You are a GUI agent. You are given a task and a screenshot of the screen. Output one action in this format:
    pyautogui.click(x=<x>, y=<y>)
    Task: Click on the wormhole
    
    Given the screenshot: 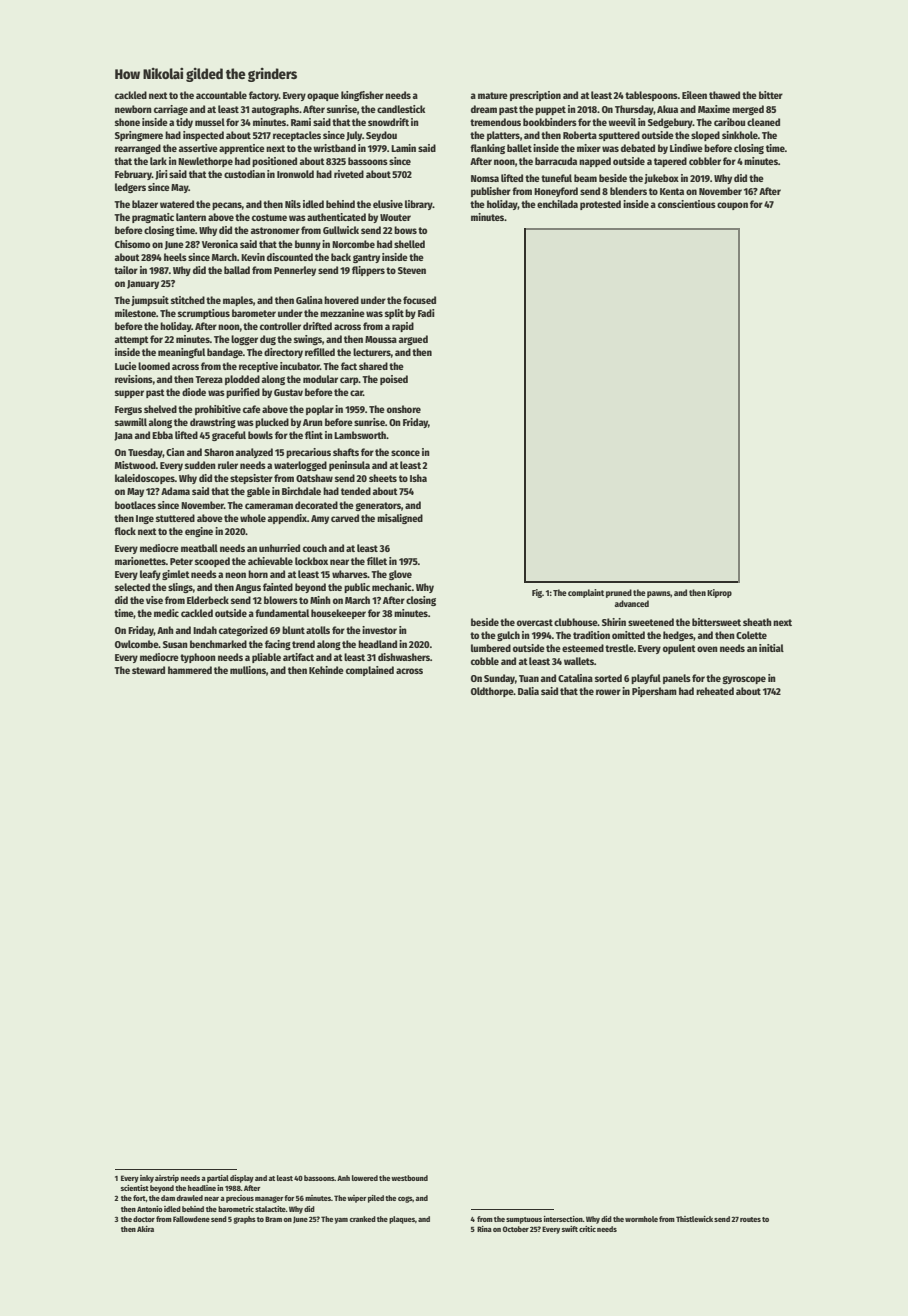 What is the action you would take?
    pyautogui.click(x=641, y=1219)
